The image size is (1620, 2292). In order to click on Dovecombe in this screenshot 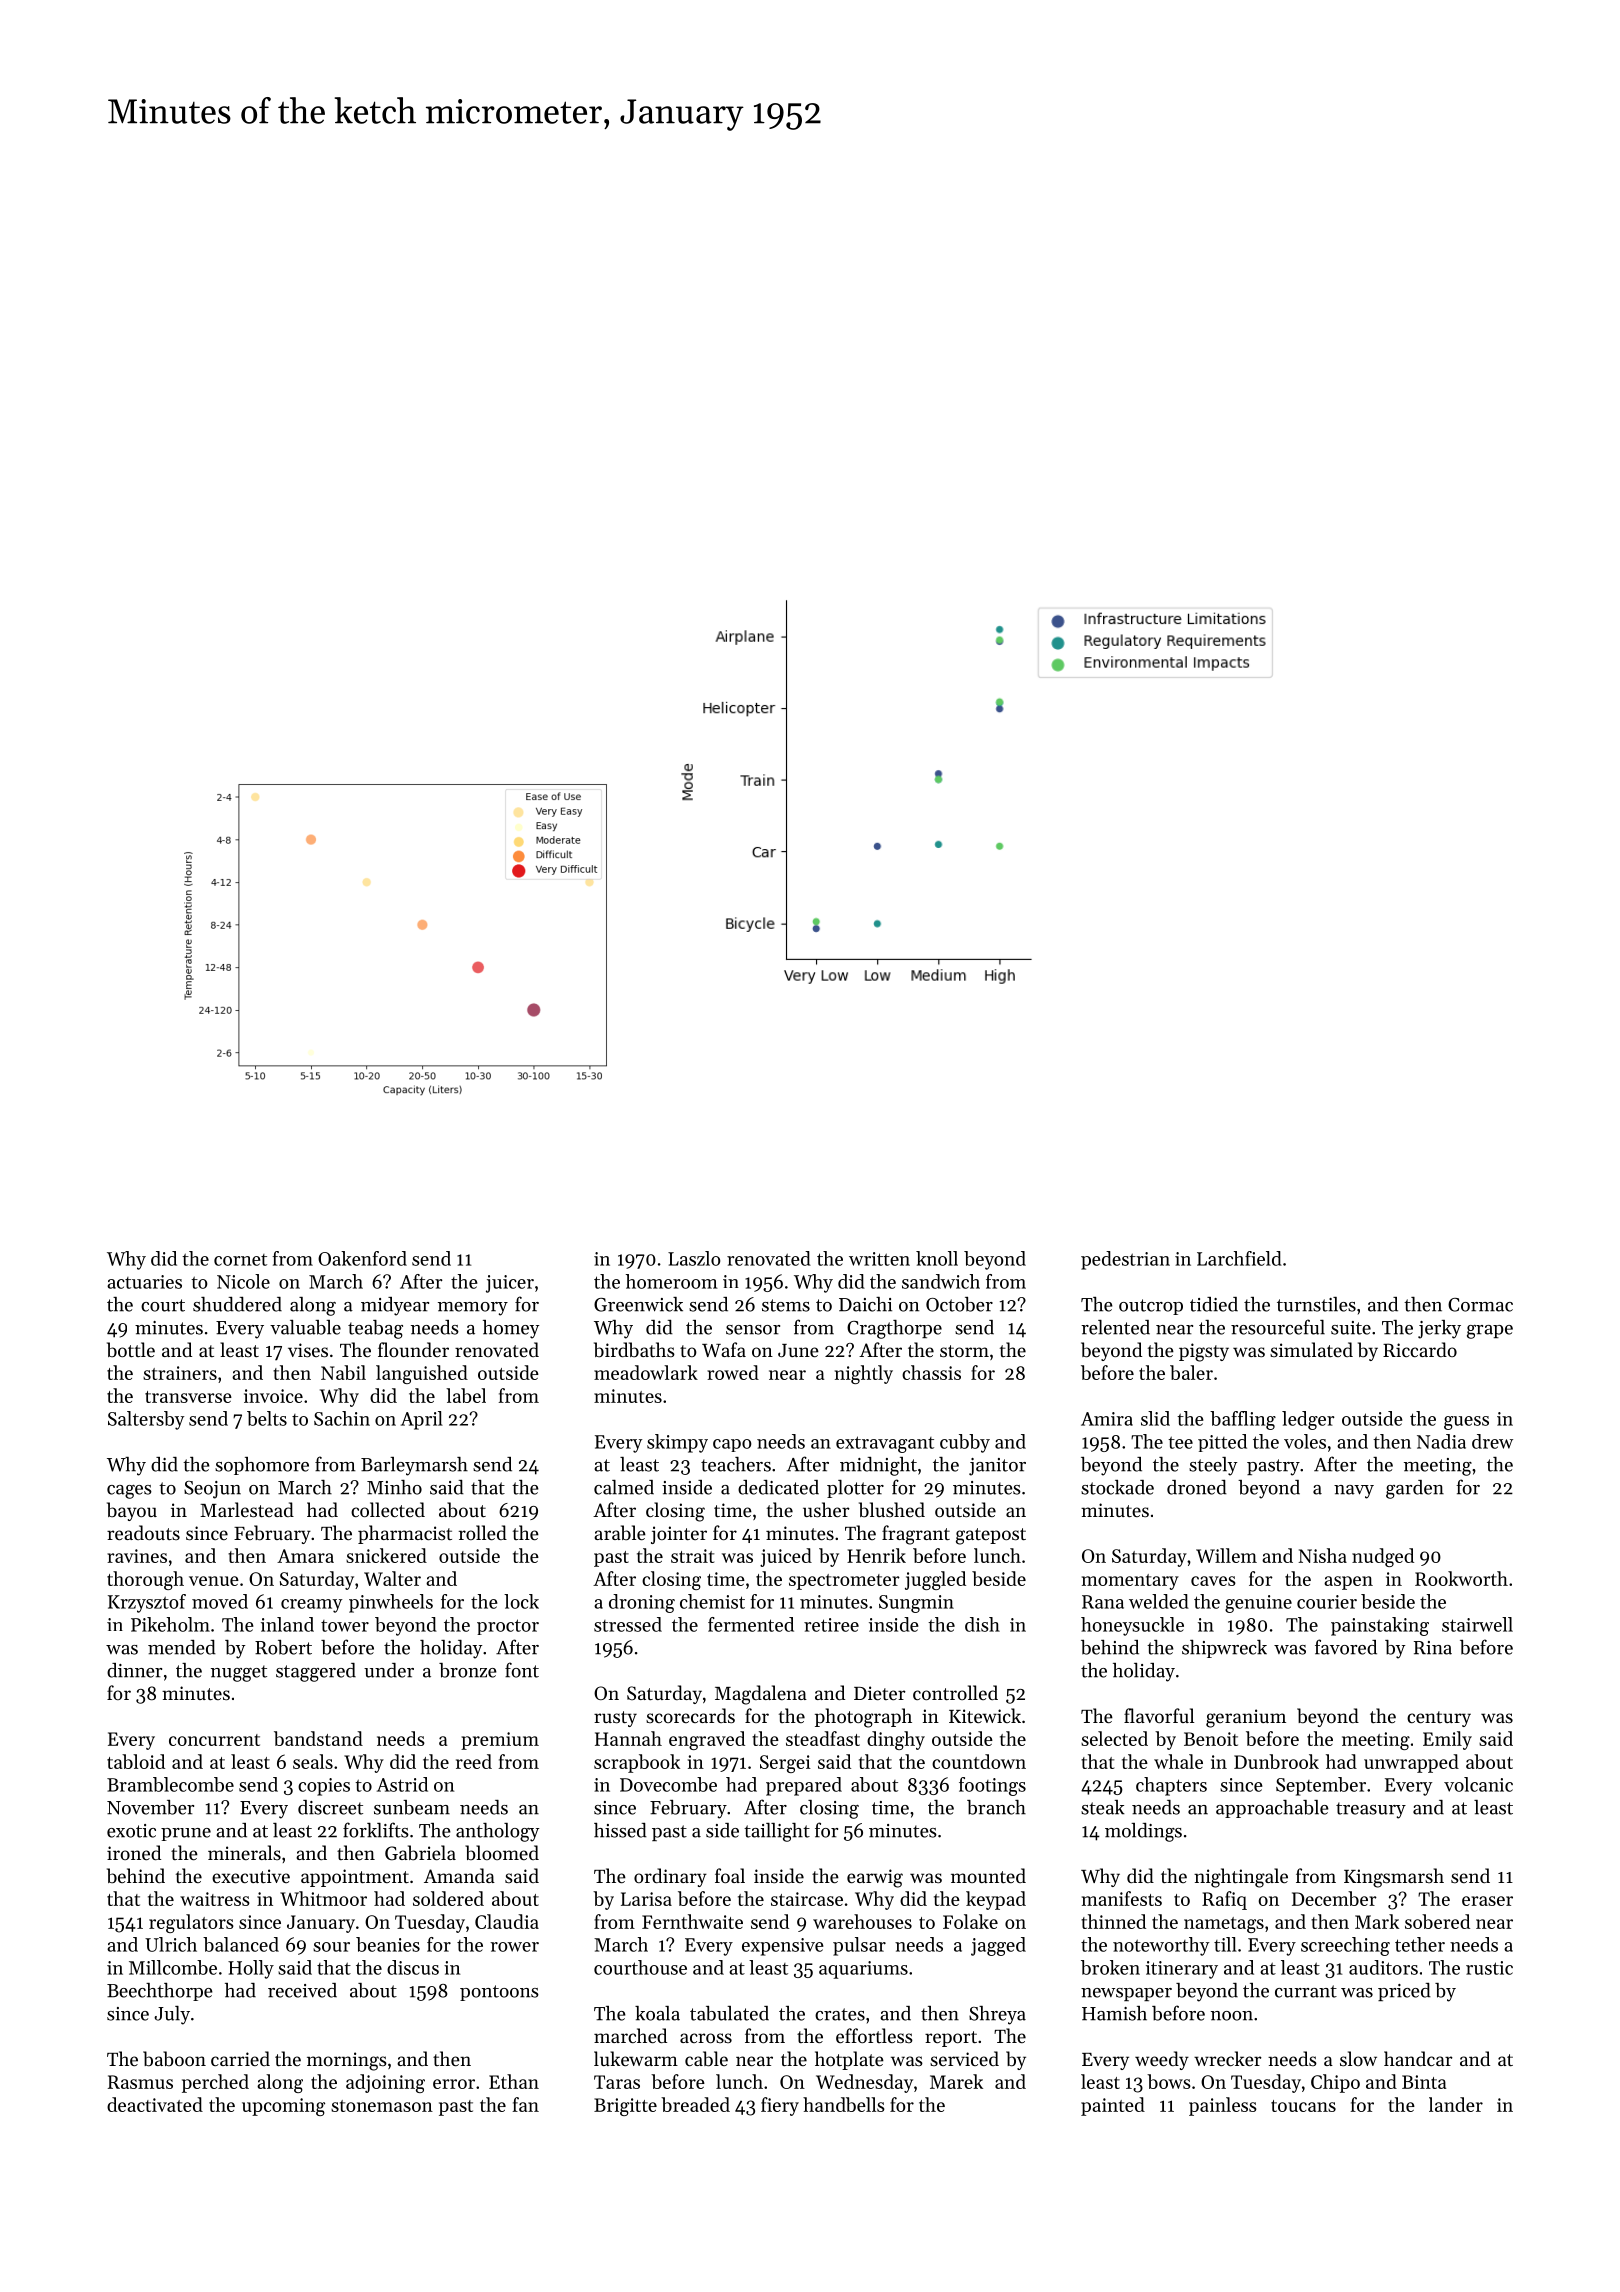, I will do `click(668, 1784)`.
